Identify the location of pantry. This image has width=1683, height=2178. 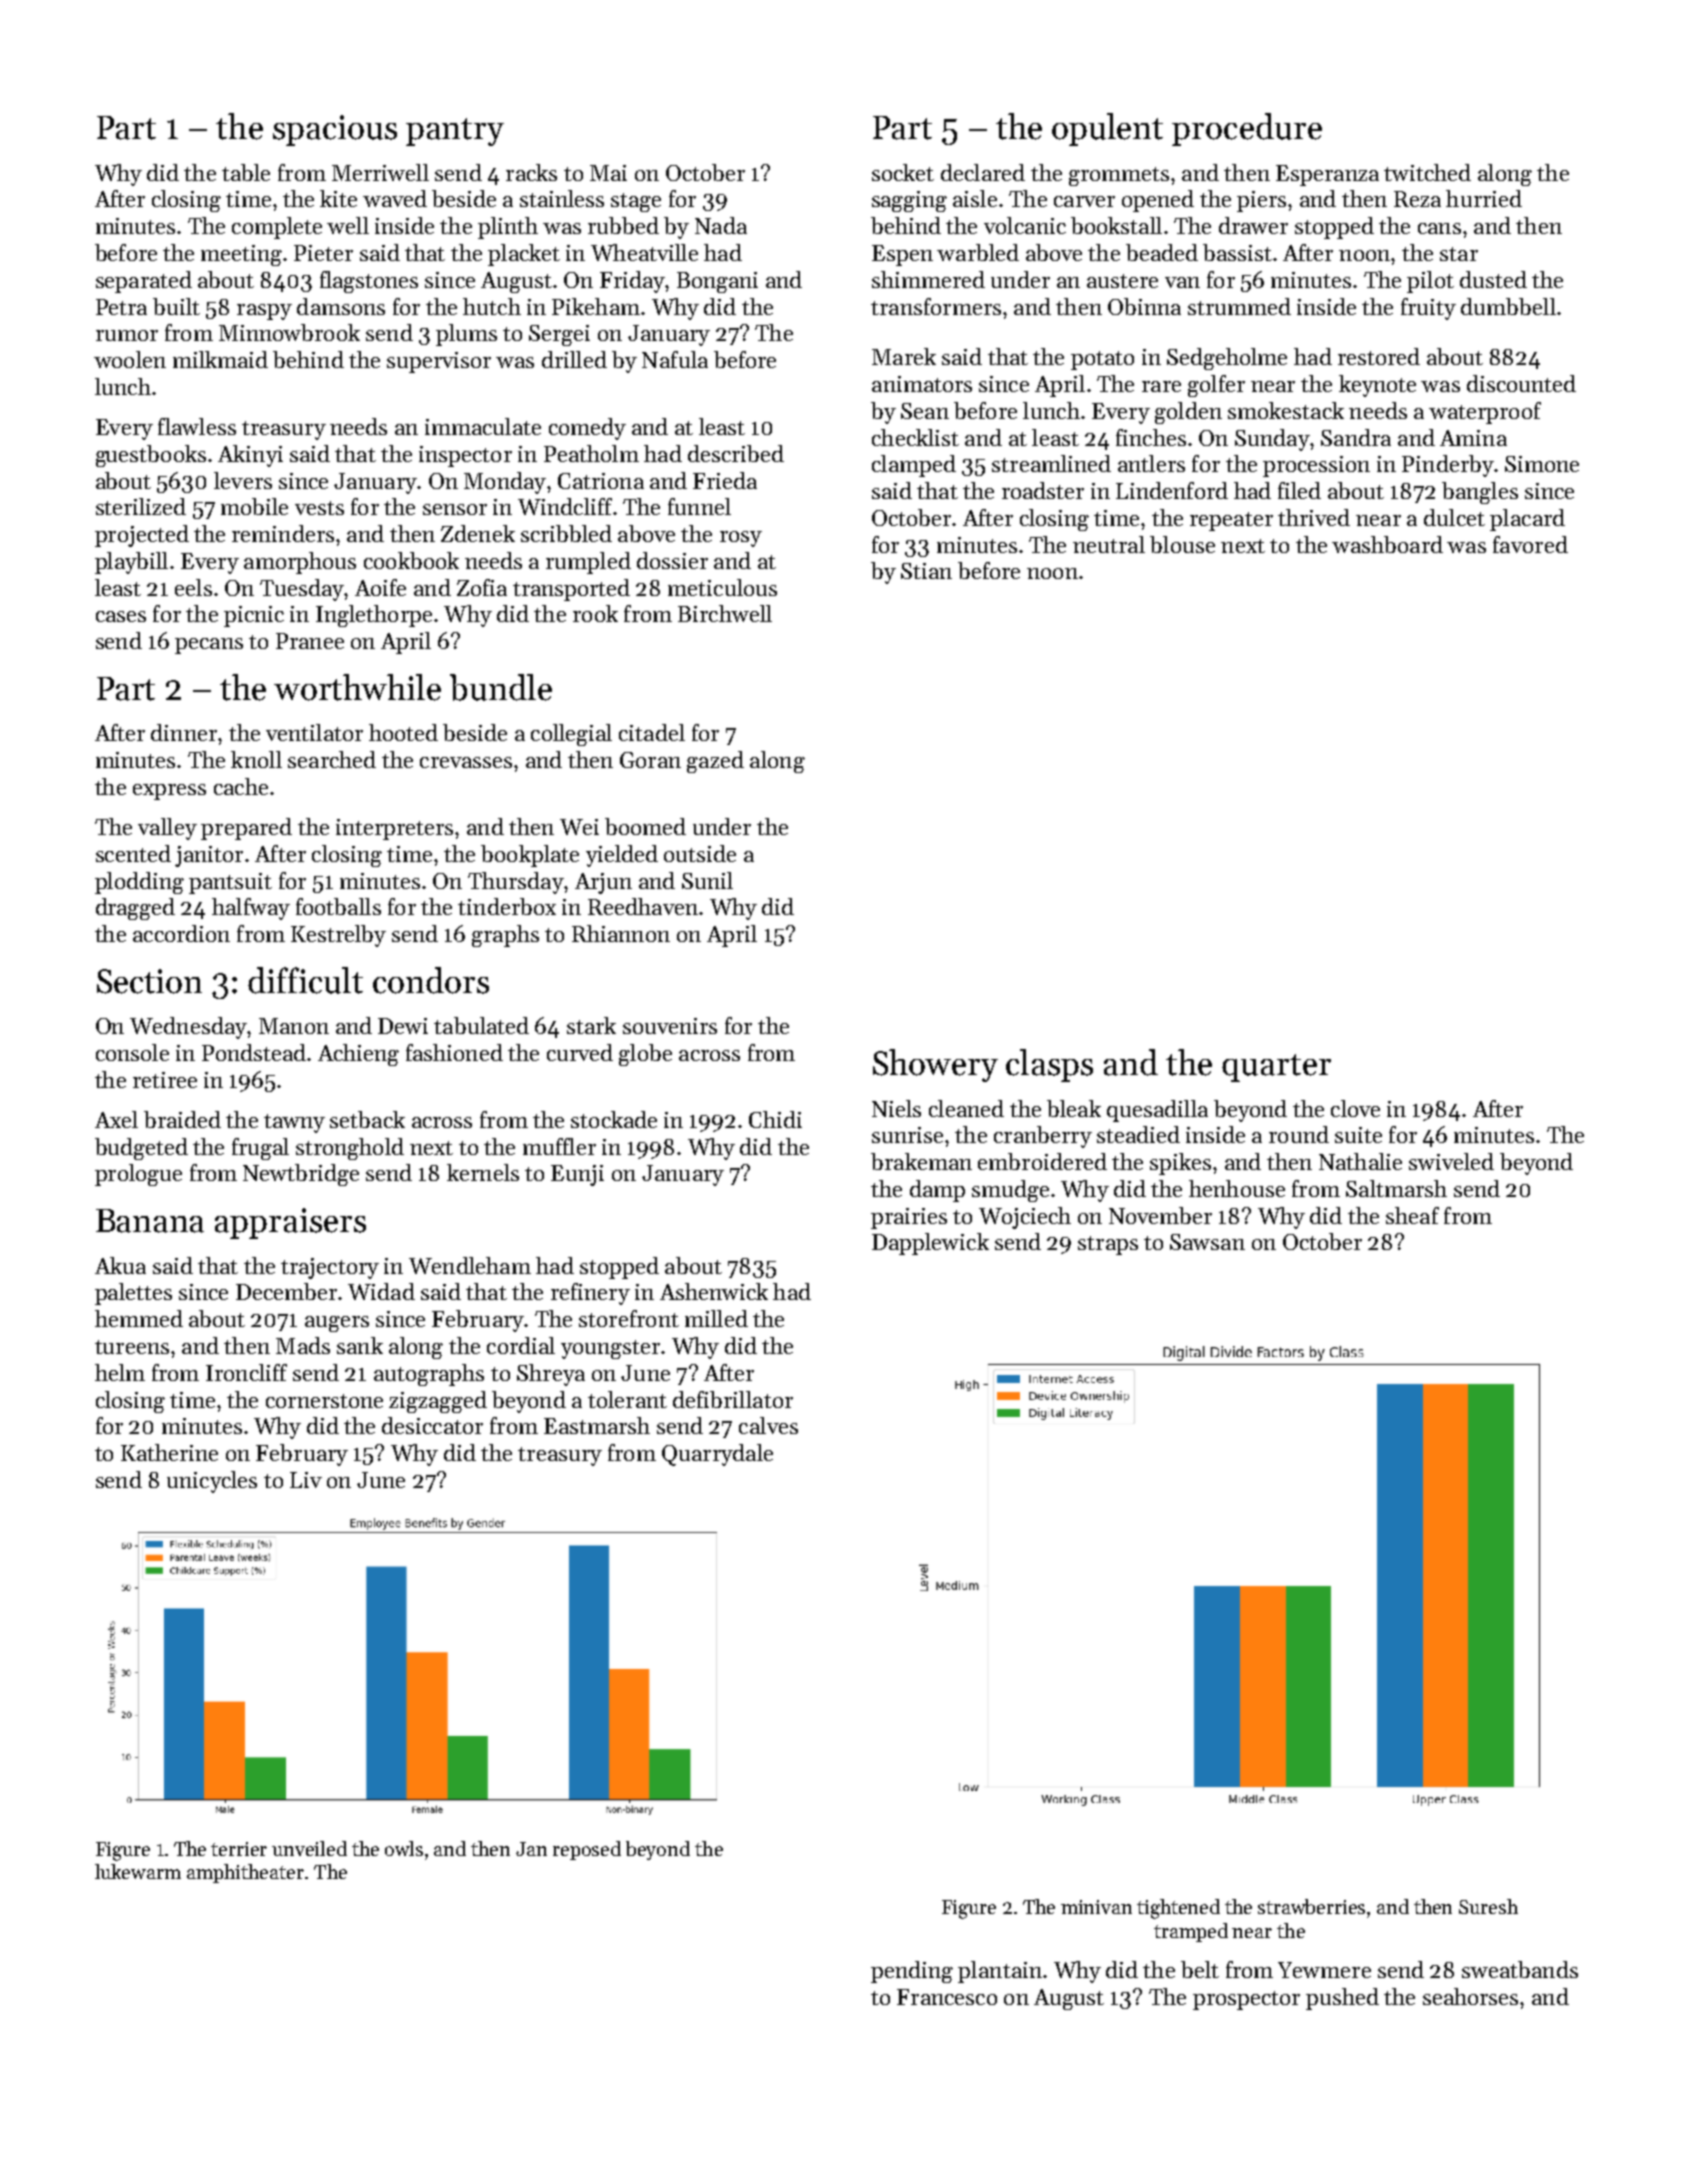
(455, 132).
